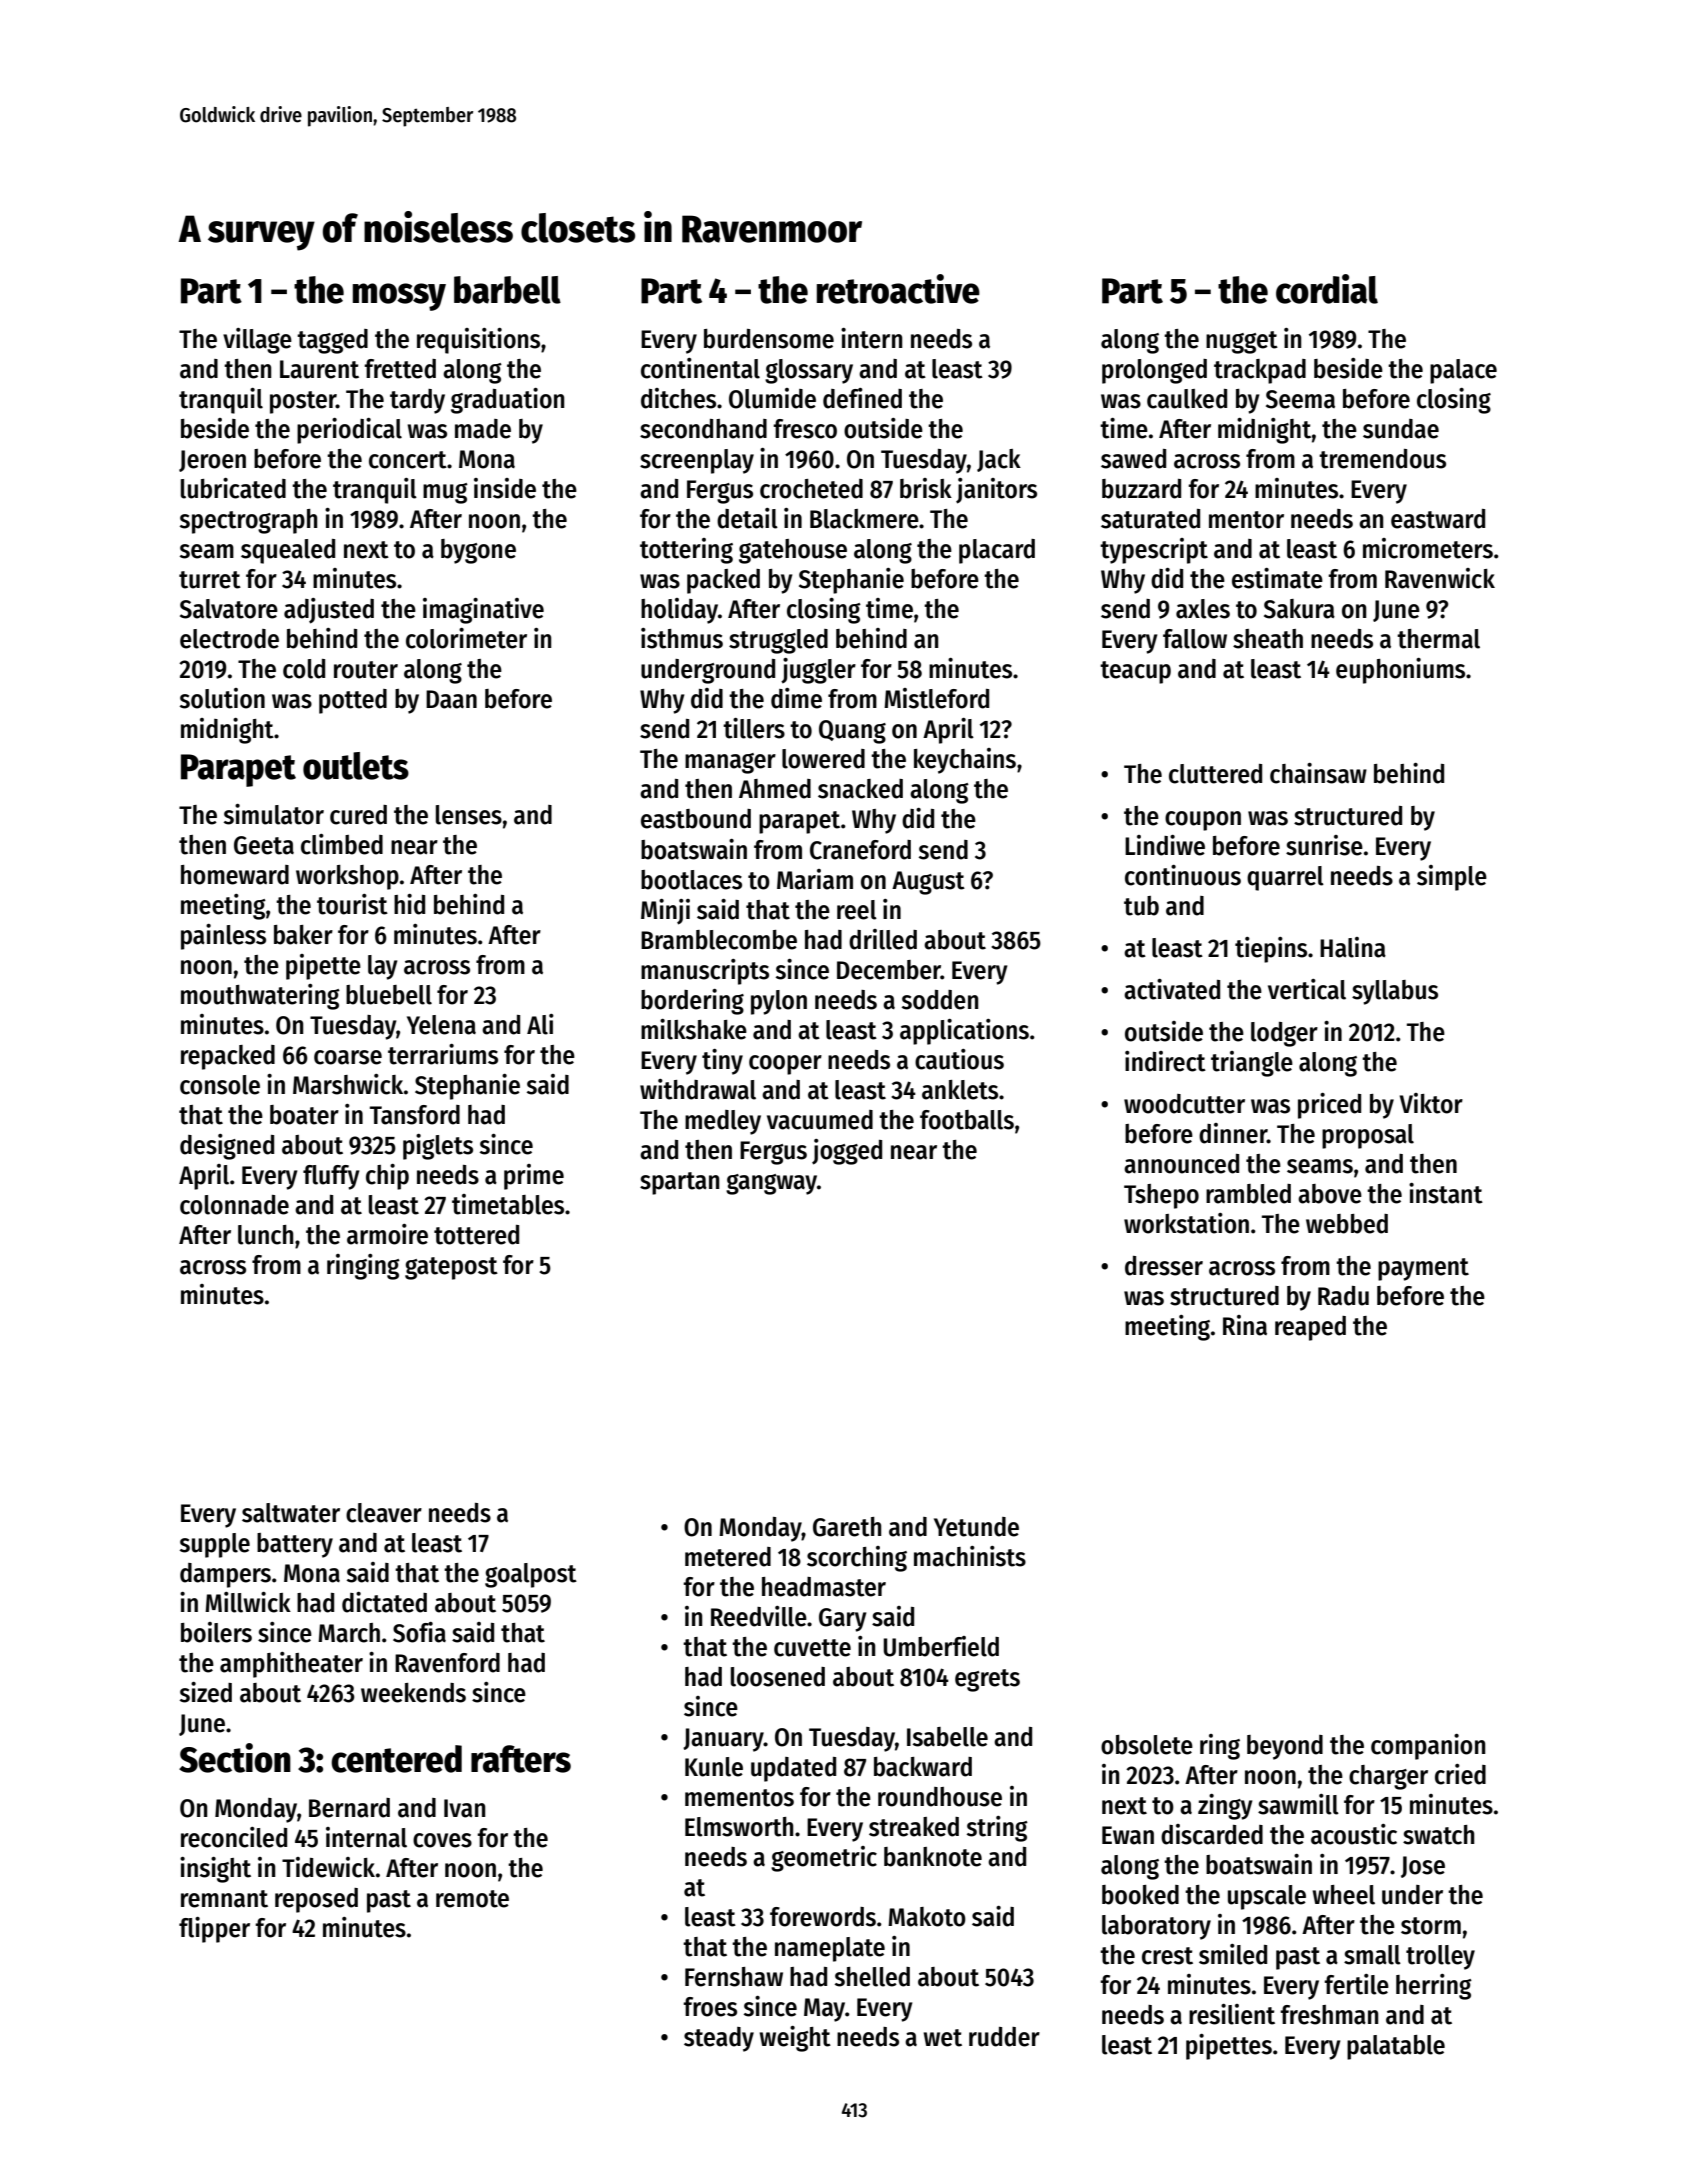 Image resolution: width=1683 pixels, height=2178 pixels. Describe the element at coordinates (824, 1587) in the screenshot. I see `headmaster` at that location.
